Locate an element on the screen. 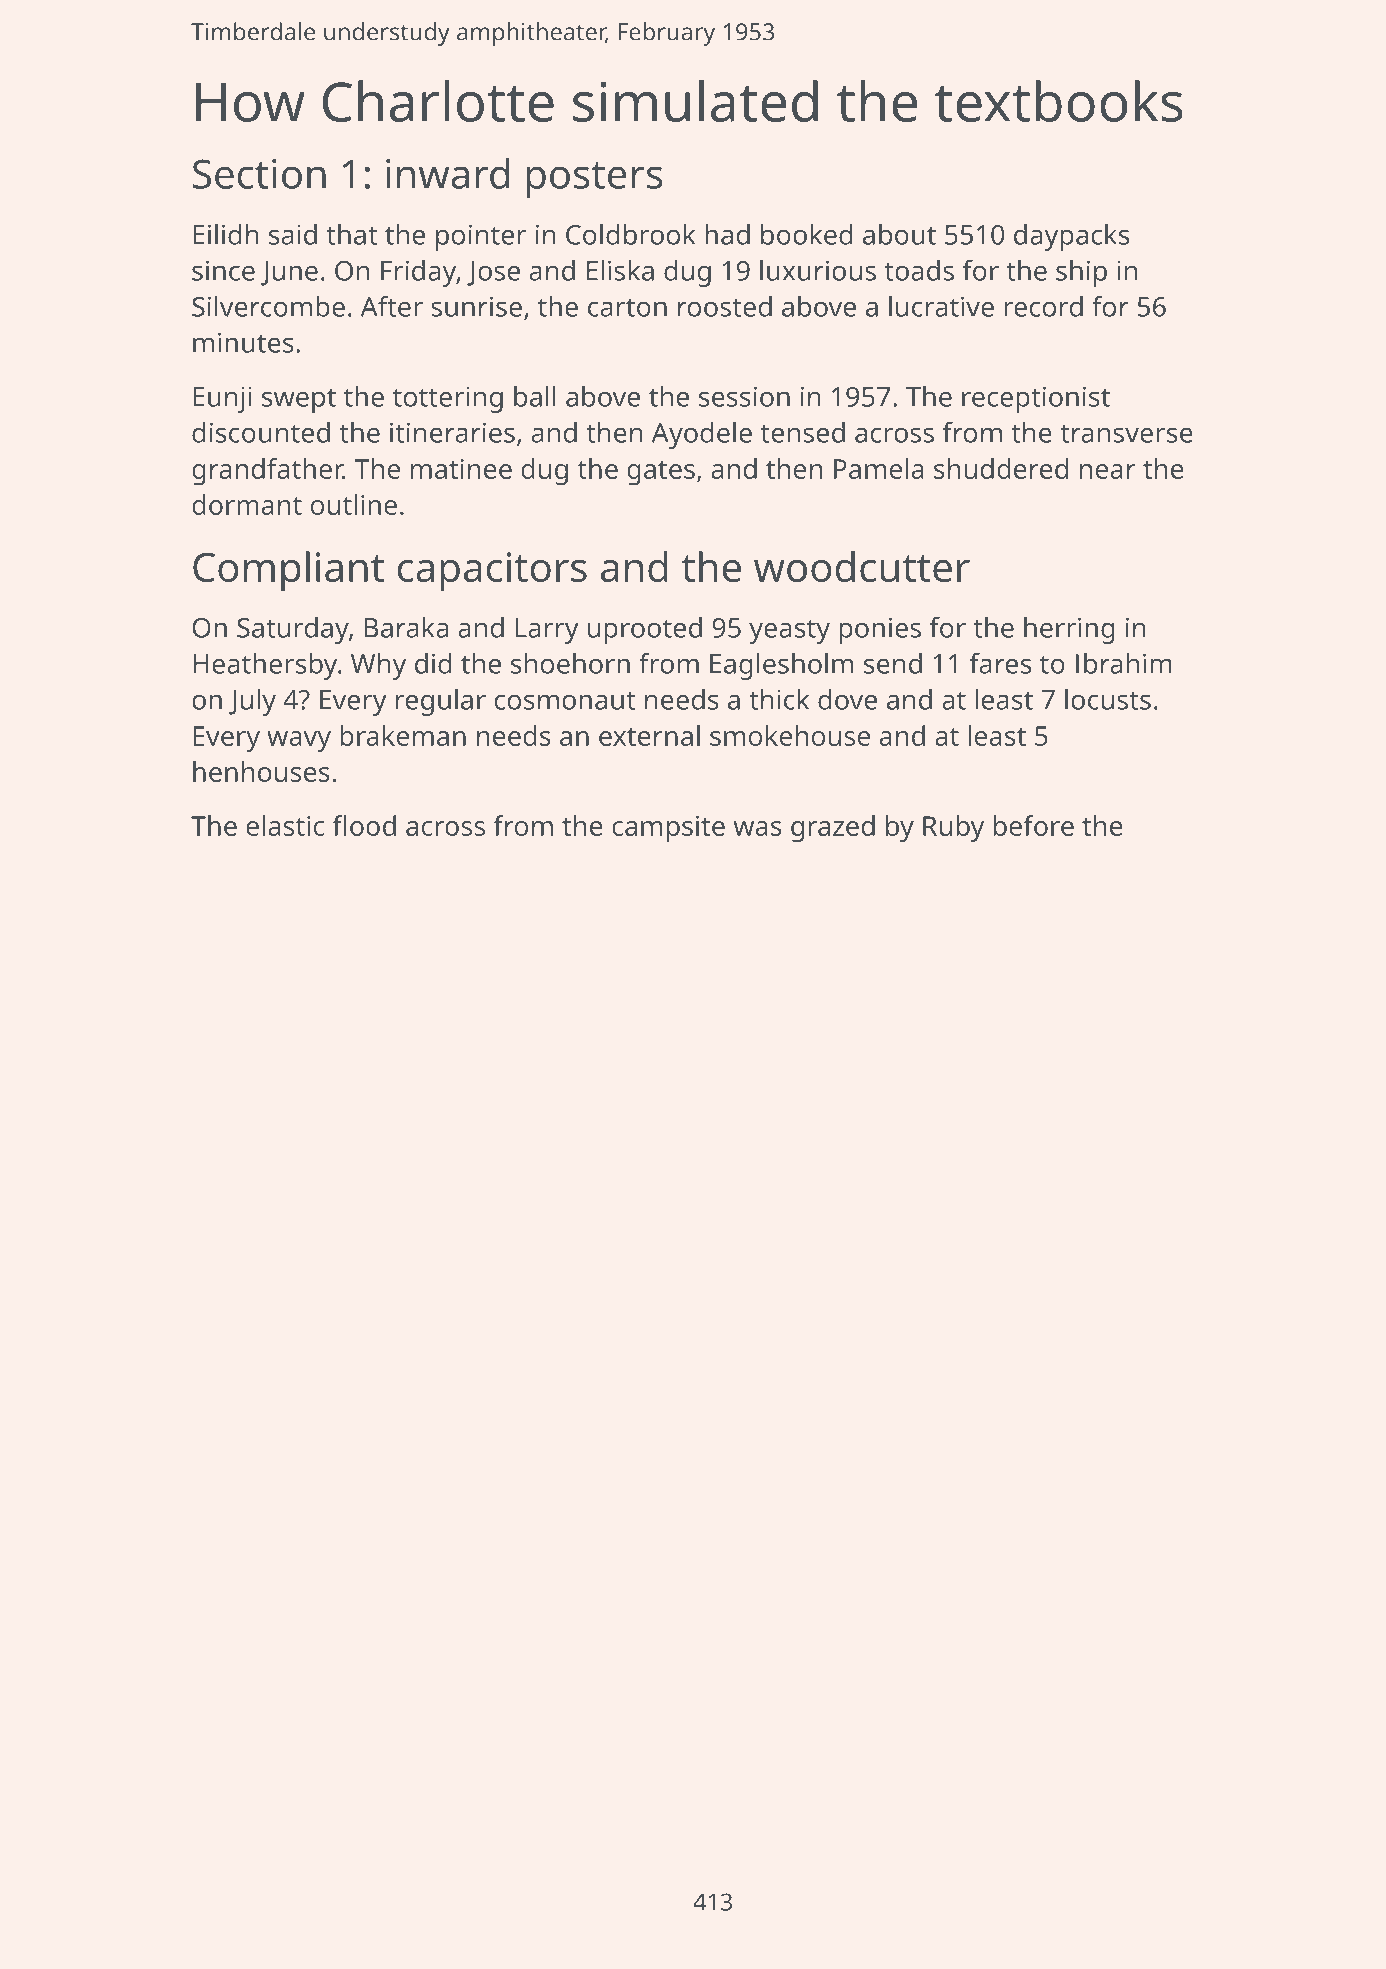 This screenshot has height=1969, width=1386. Pamela is located at coordinates (879, 468).
